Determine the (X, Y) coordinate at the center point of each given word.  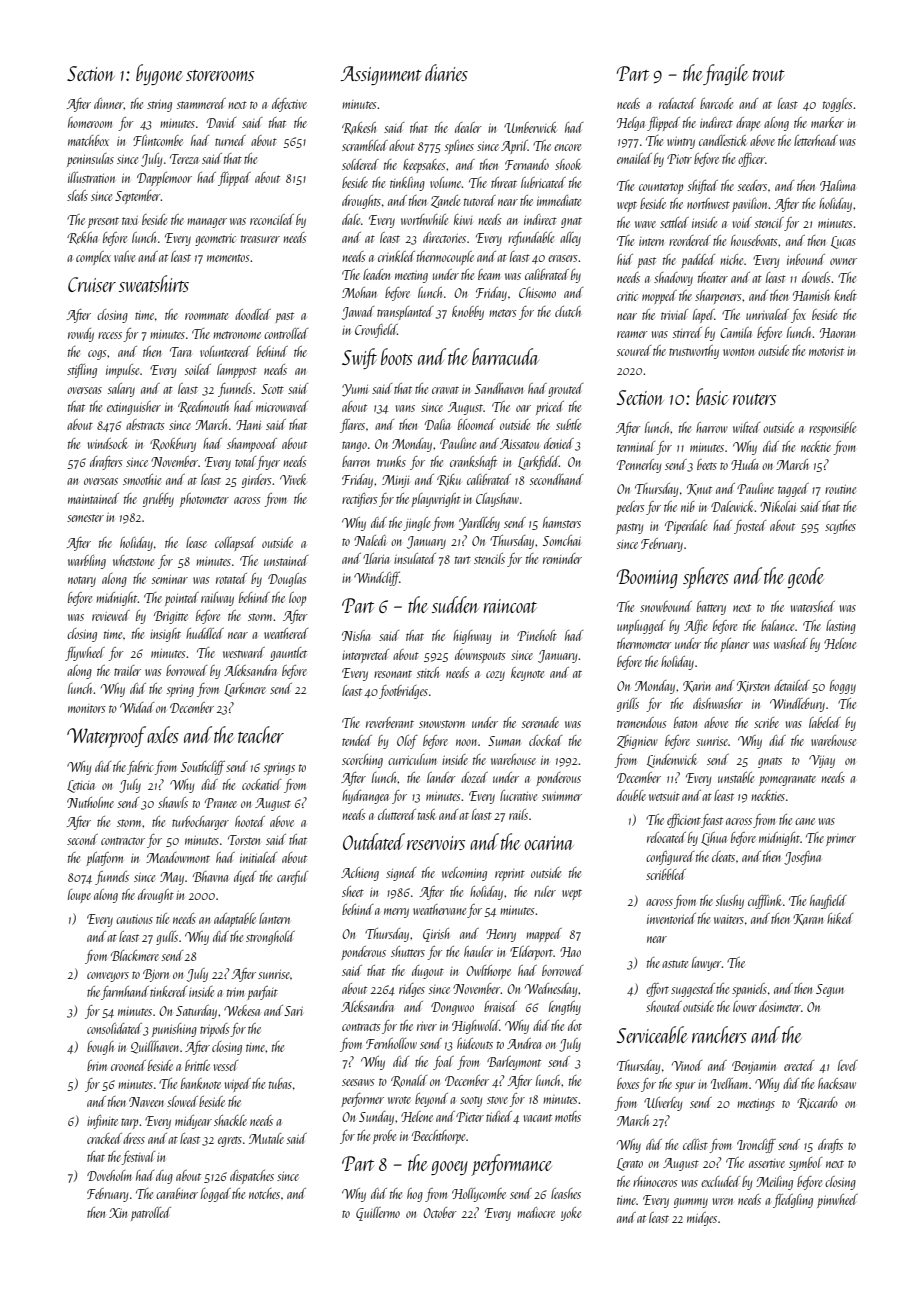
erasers (563, 258)
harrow (712, 427)
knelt (845, 295)
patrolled (151, 1214)
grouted (565, 390)
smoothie (142, 479)
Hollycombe (479, 1195)
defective (289, 105)
